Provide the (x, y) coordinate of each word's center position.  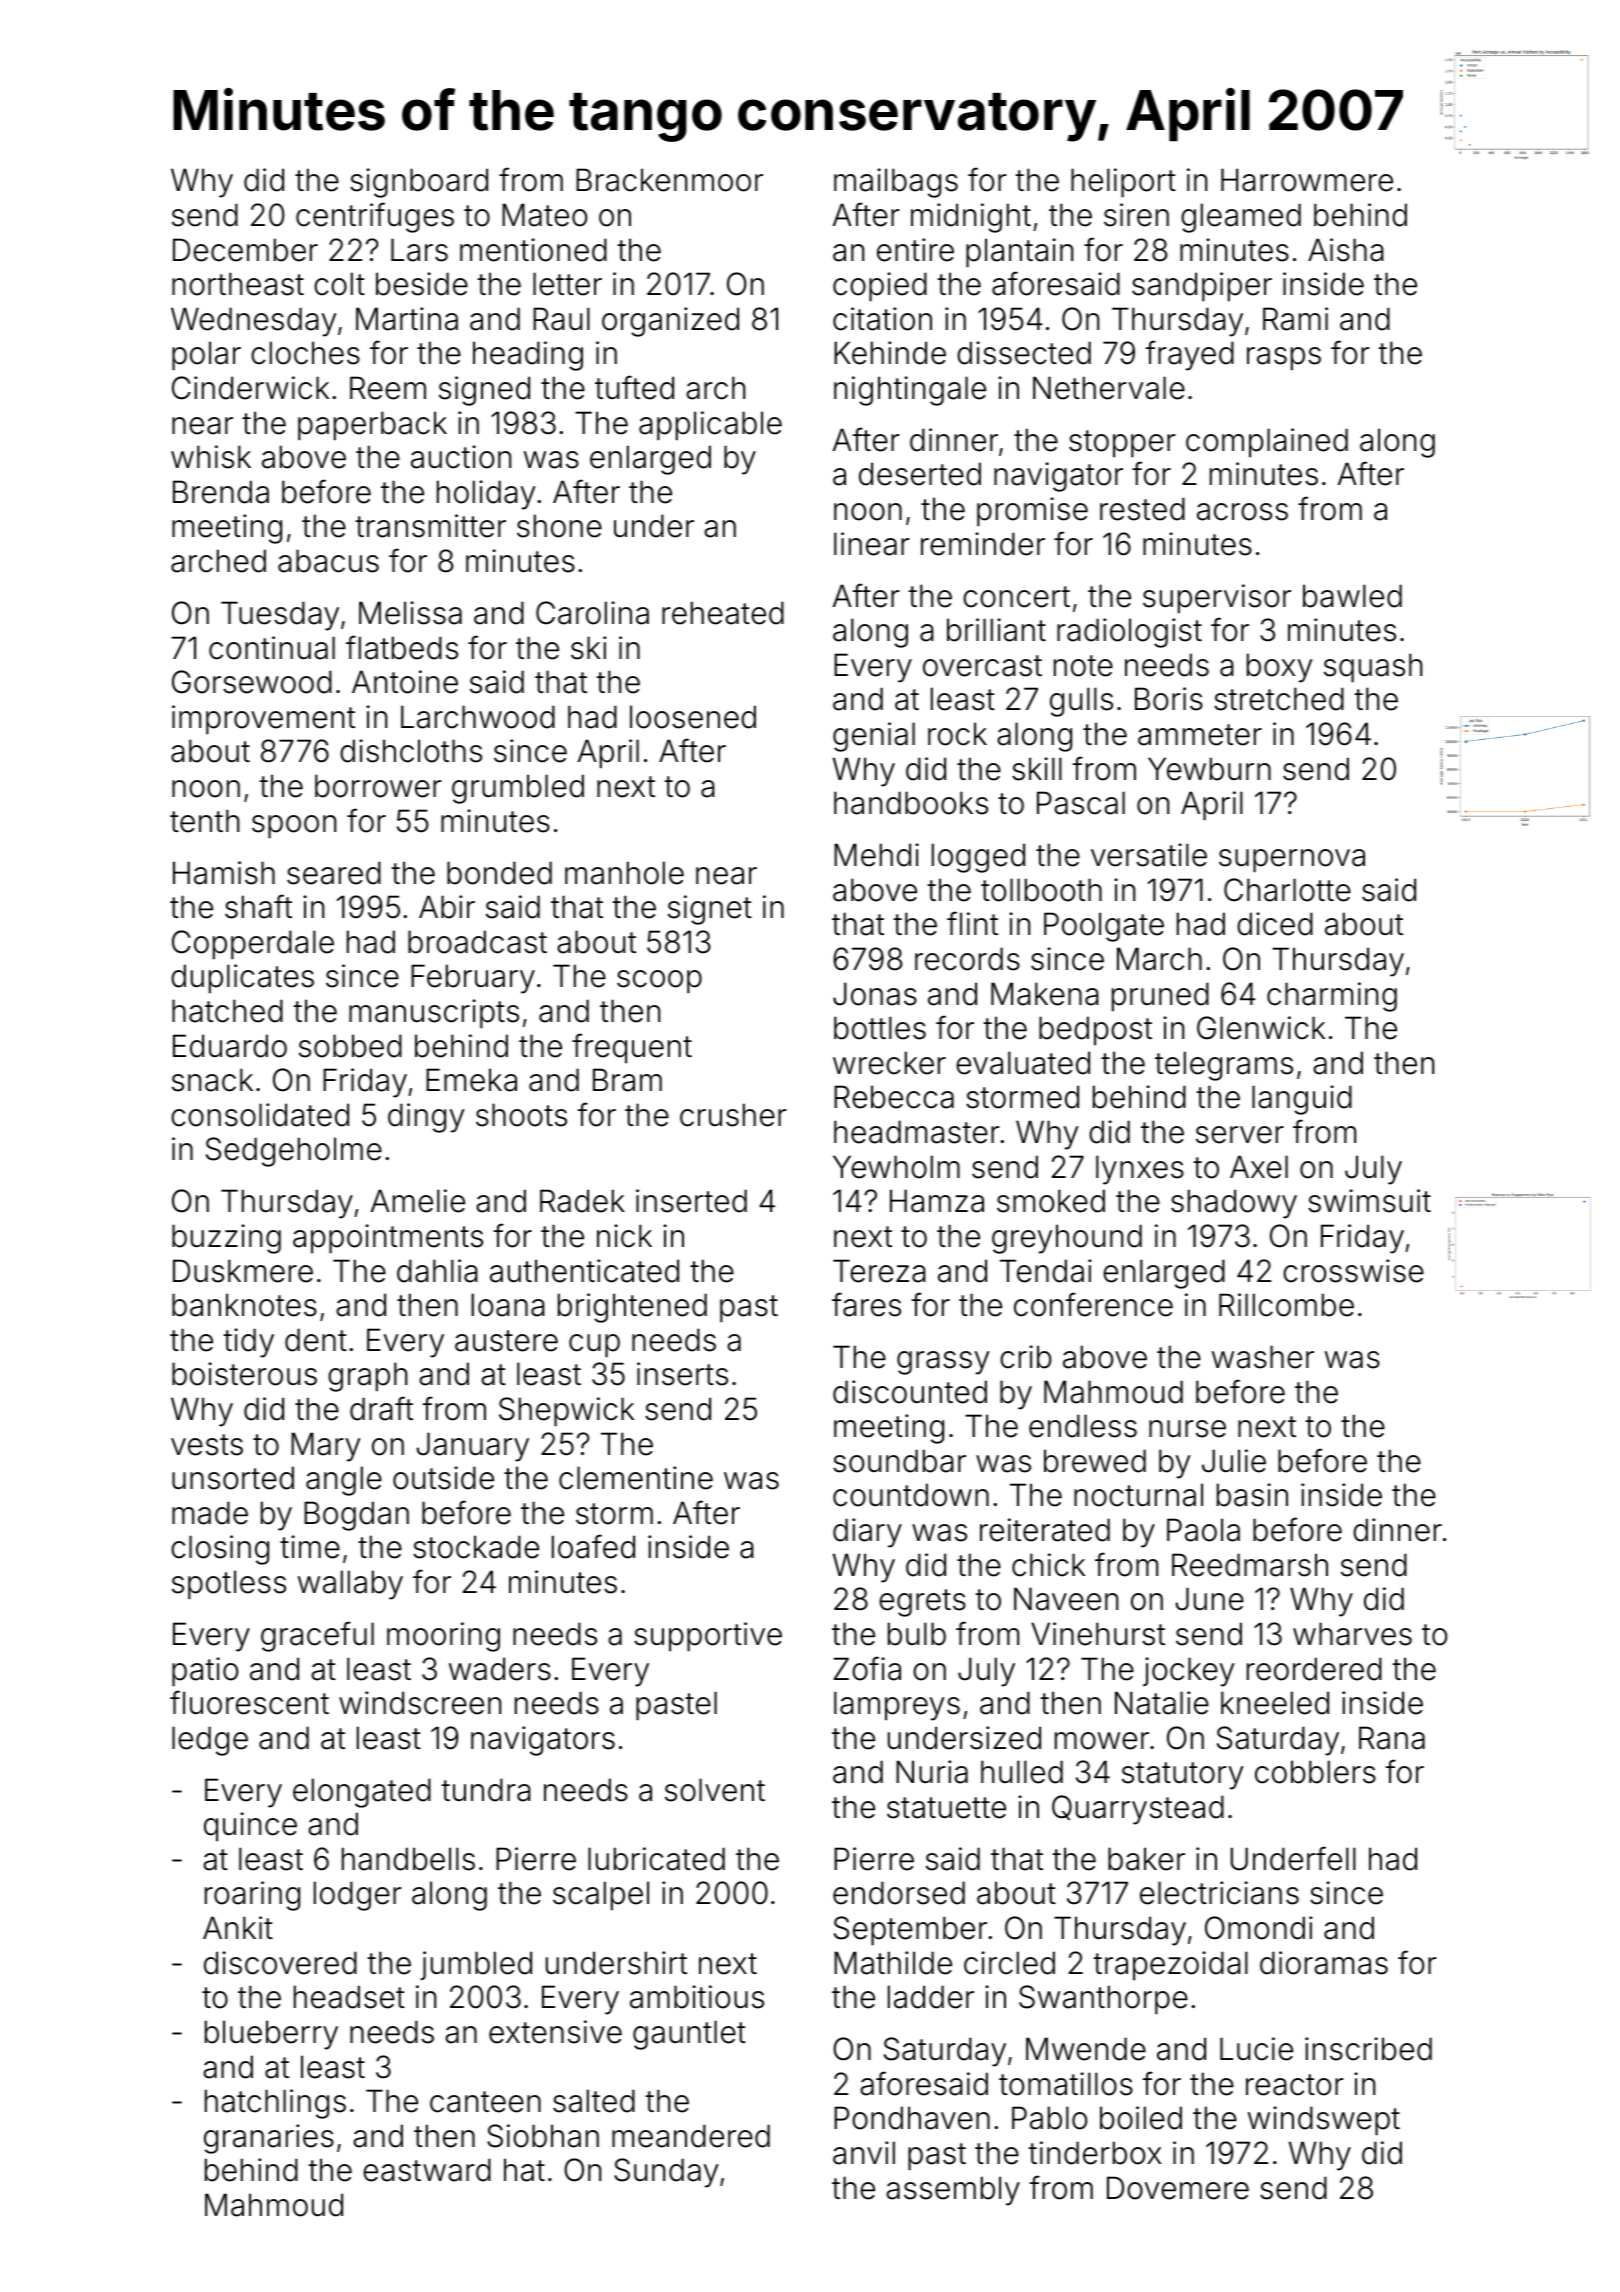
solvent (715, 1790)
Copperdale (253, 945)
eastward (427, 2170)
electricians (1219, 1893)
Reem (388, 388)
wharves (1352, 1634)
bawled (1352, 596)
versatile (1149, 855)
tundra (486, 1790)
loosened (693, 717)
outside (443, 1478)
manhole (624, 873)
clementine (636, 1478)
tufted (634, 387)
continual (272, 648)
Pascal (1081, 803)
